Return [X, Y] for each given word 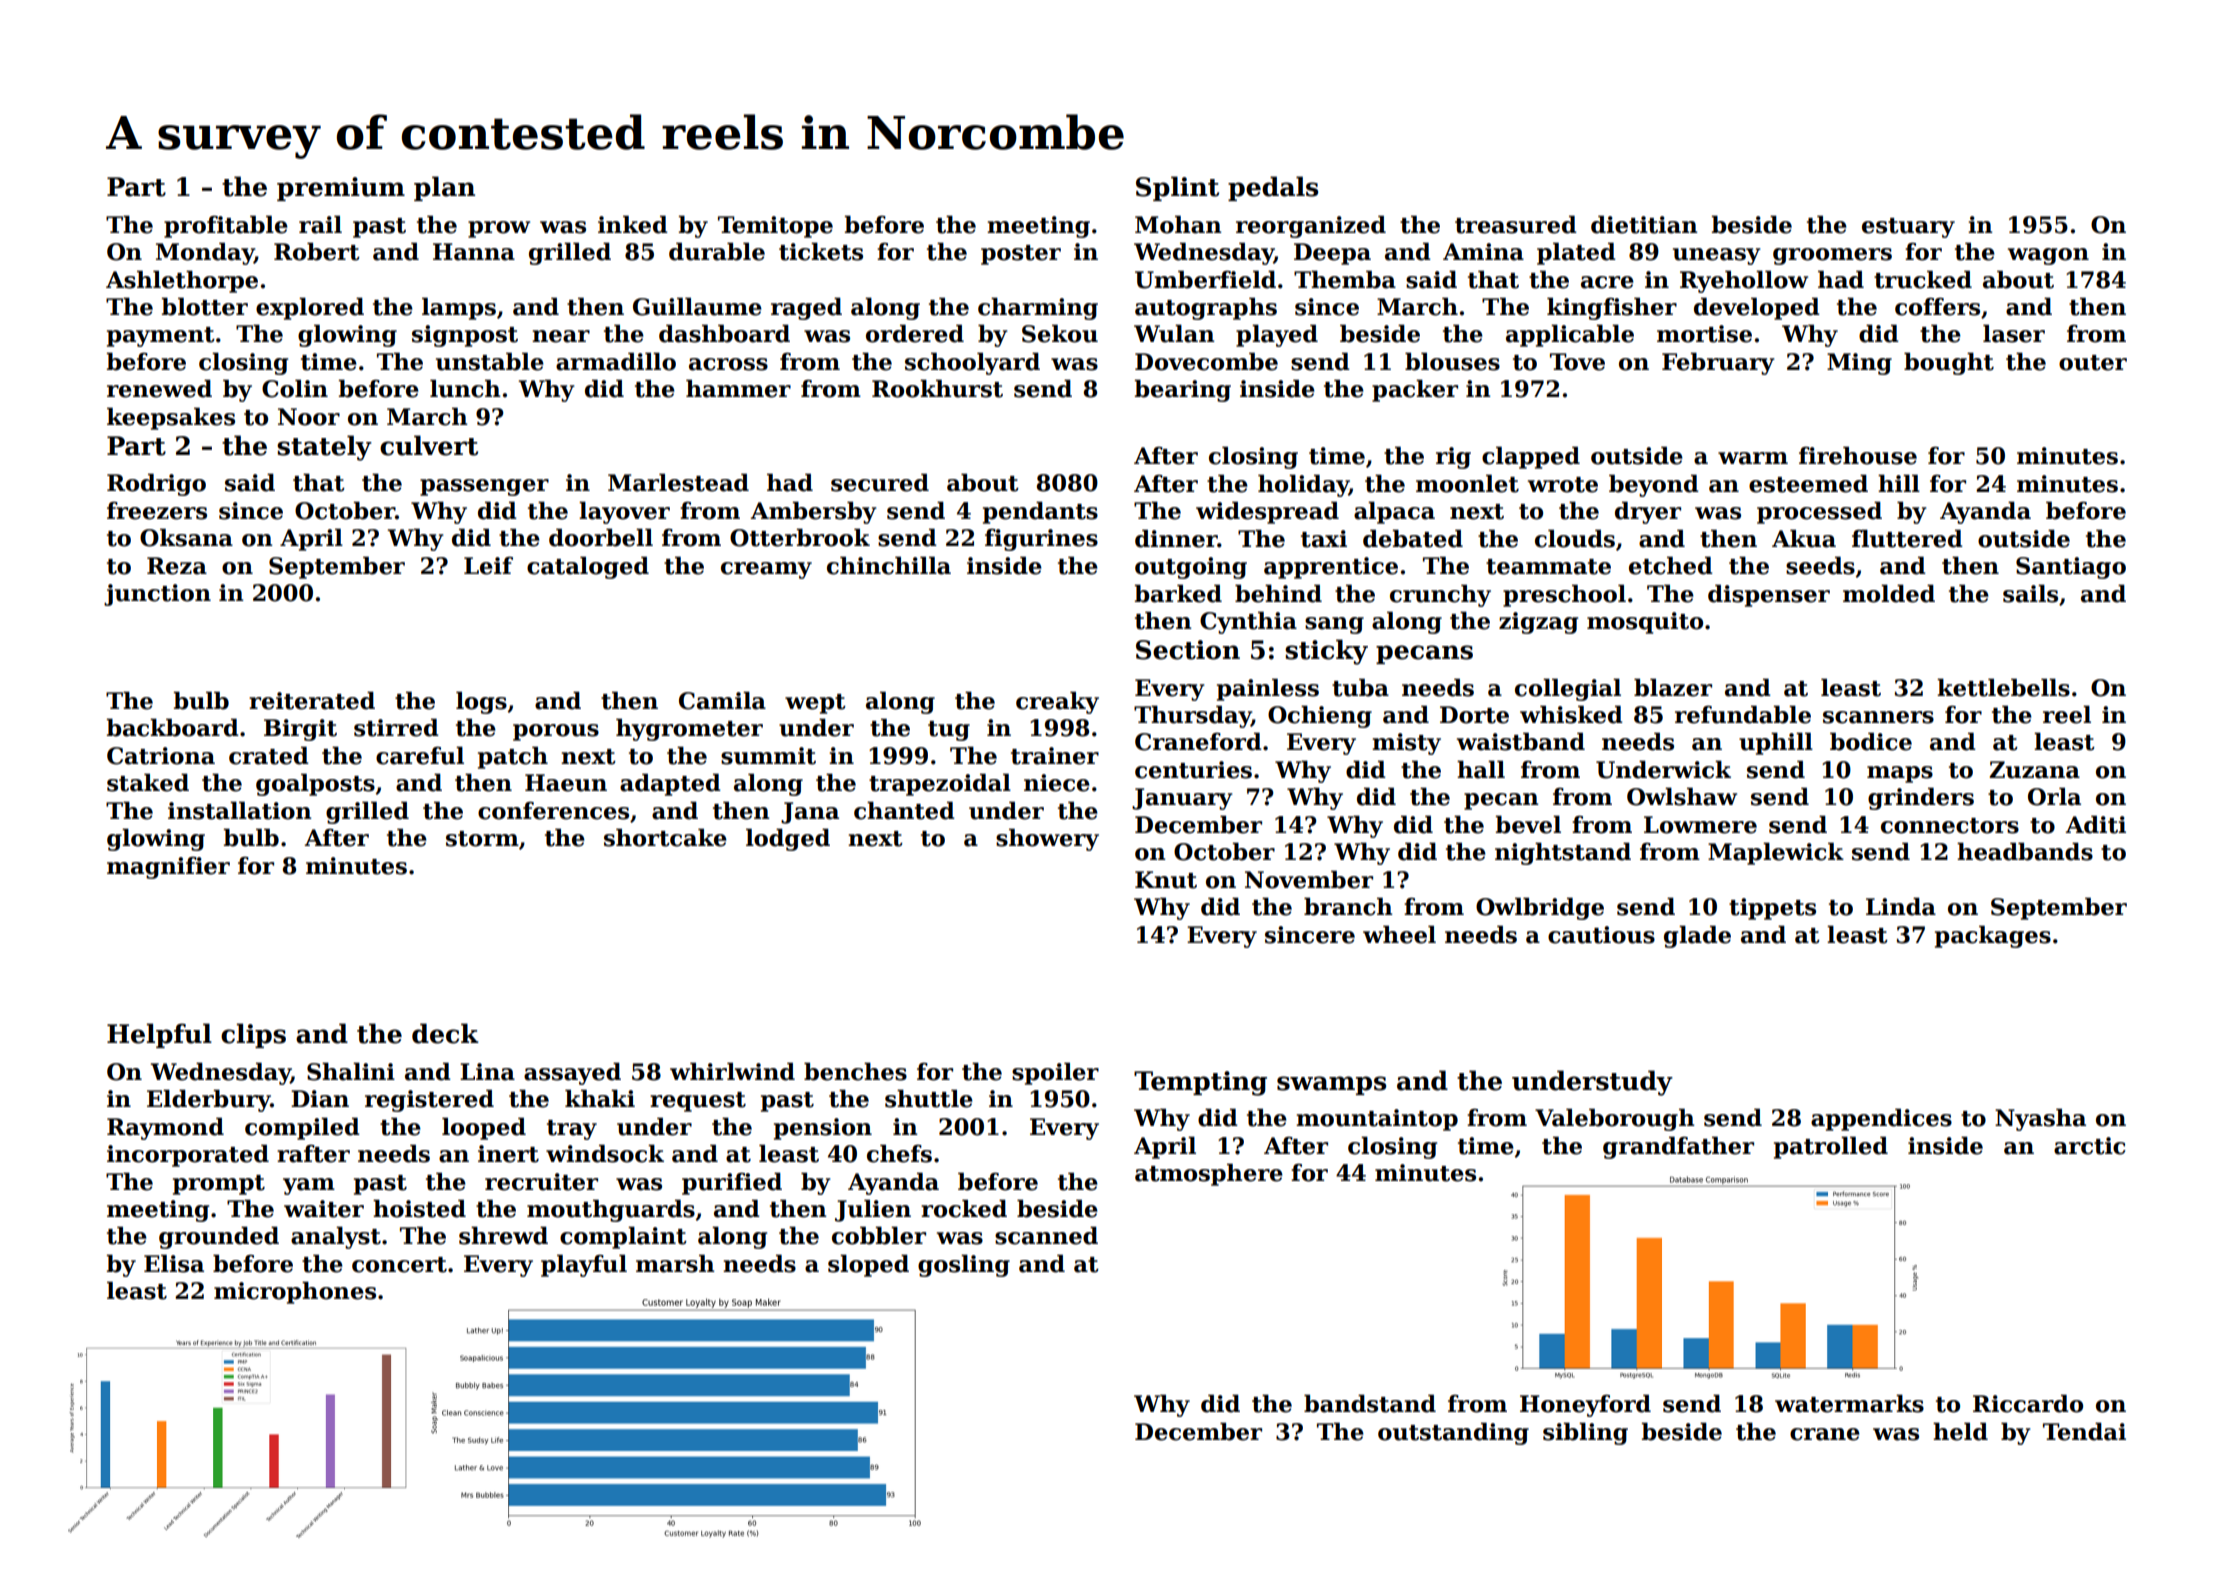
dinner [1176, 538]
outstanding [1453, 1433]
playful [584, 1265]
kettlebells [2003, 687]
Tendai [2084, 1431]
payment [161, 337]
